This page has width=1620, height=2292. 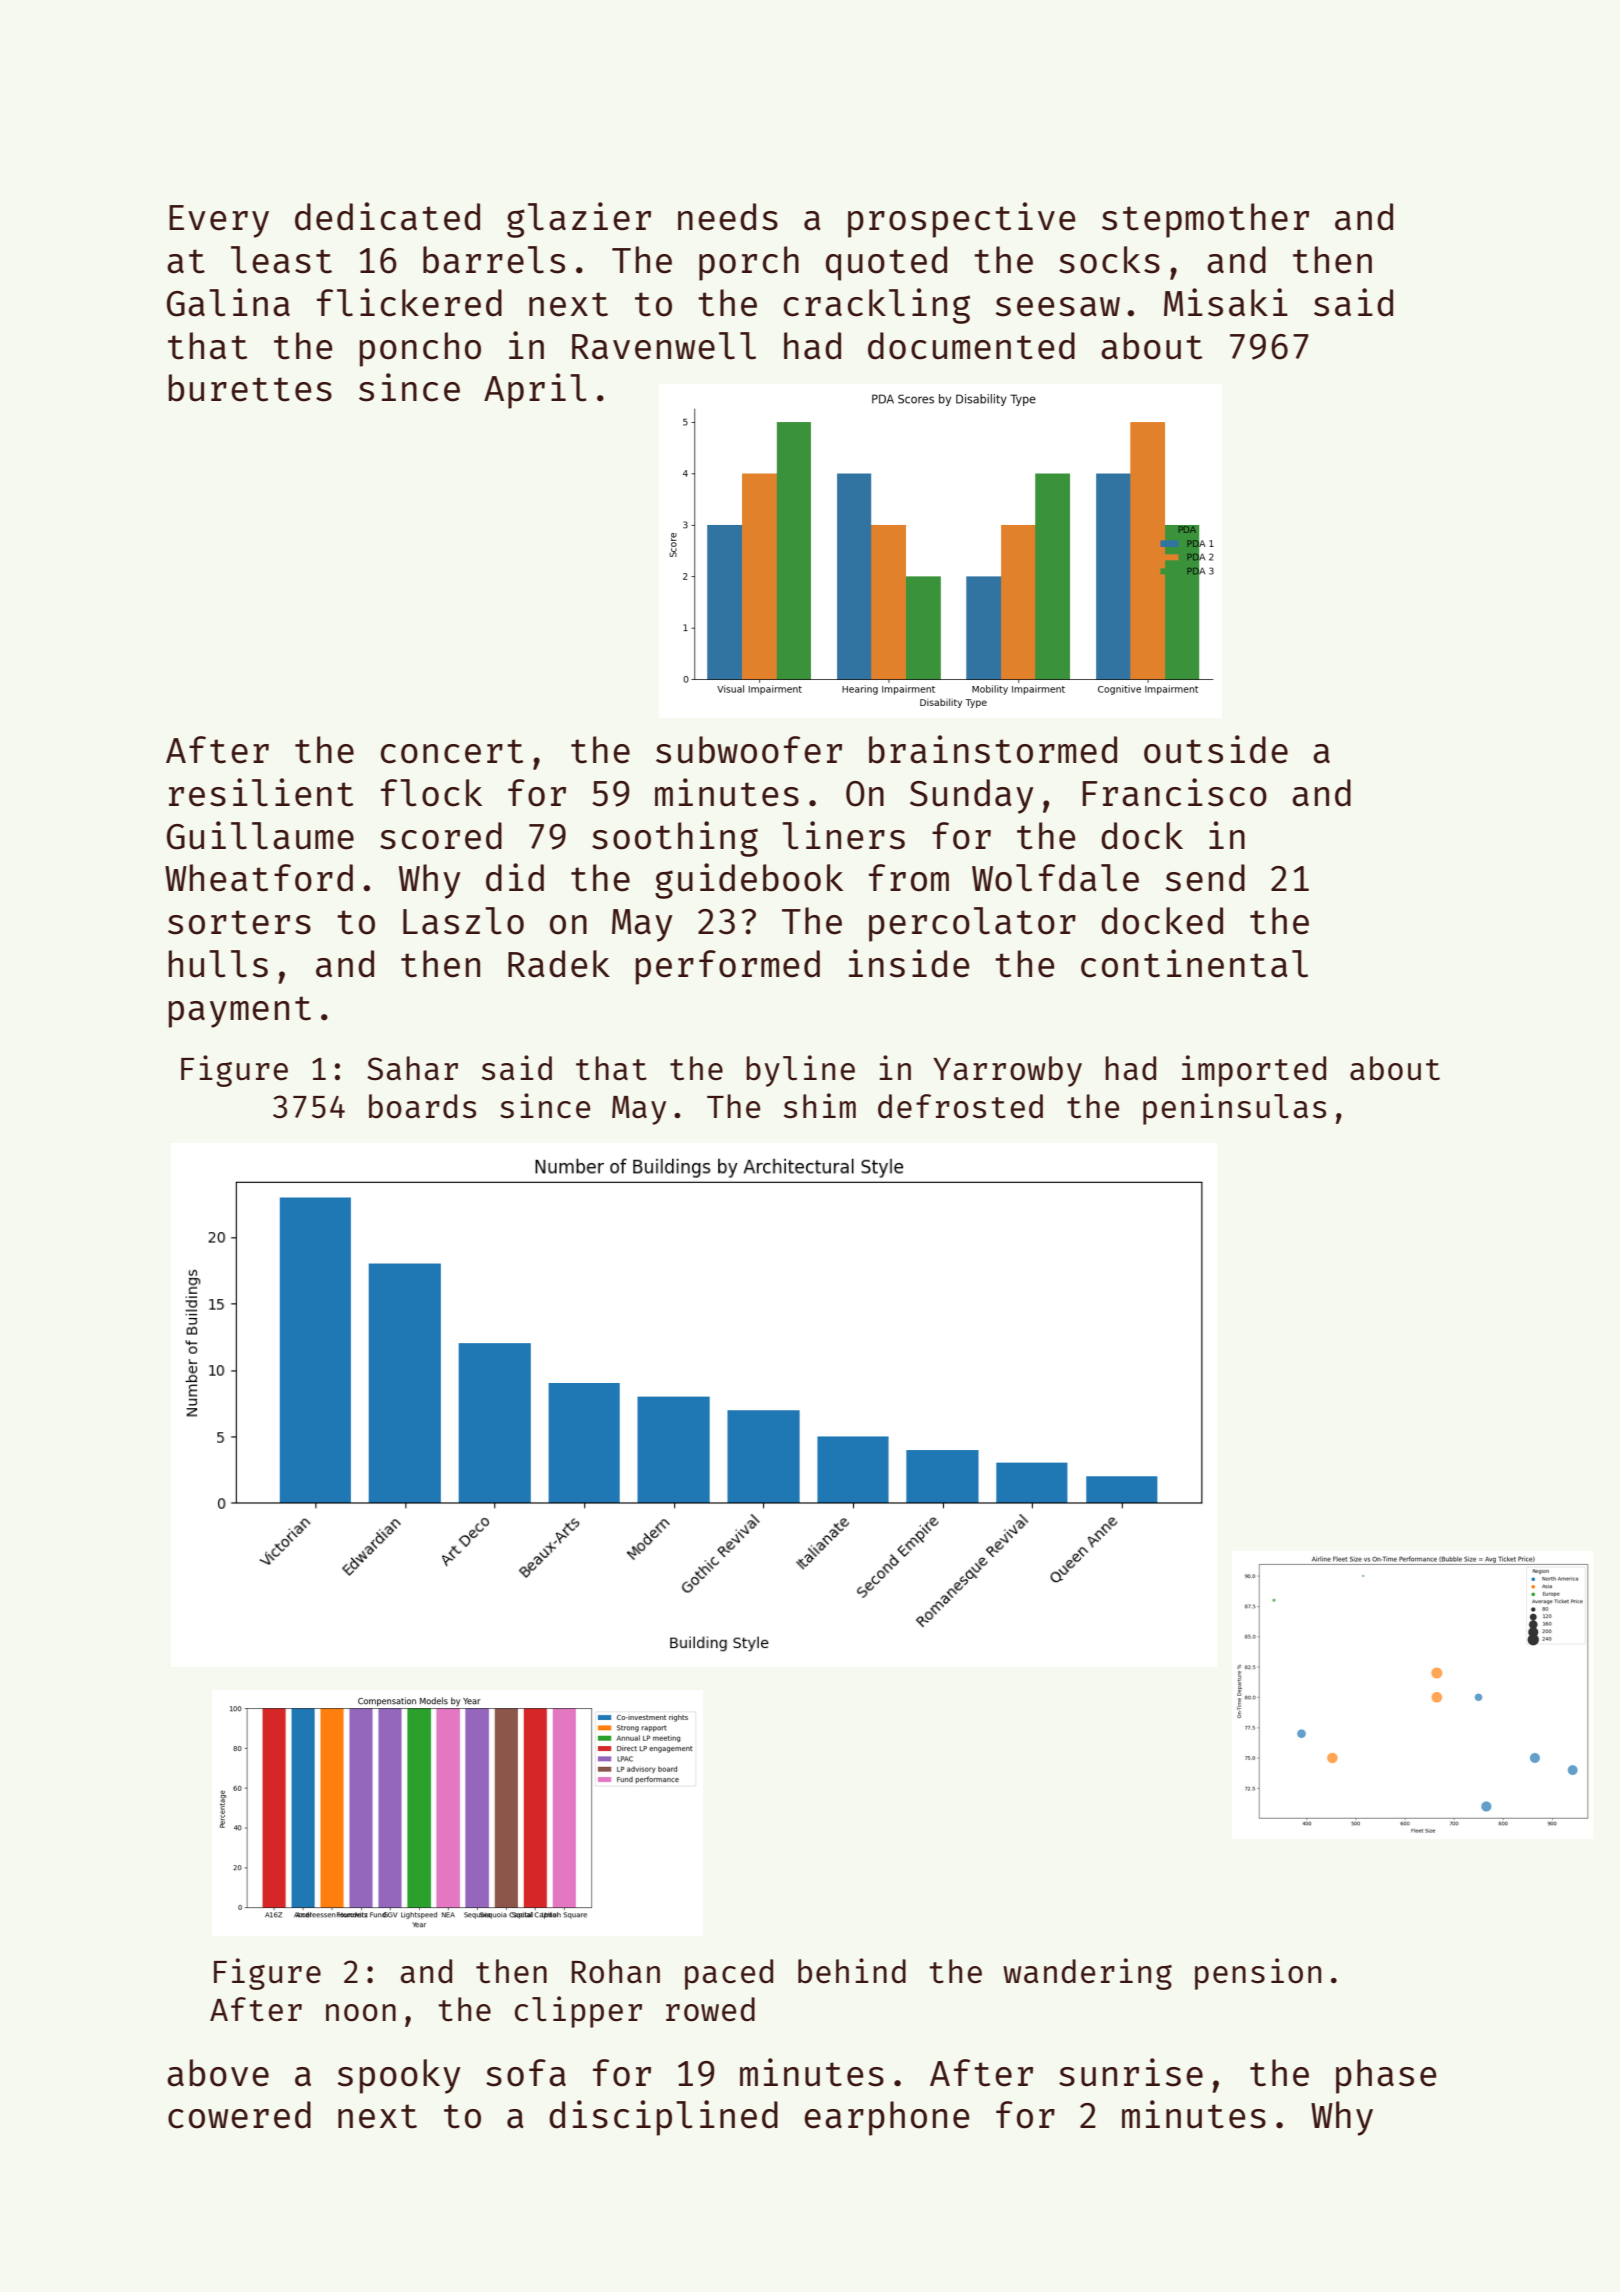 I want to click on wandering, so click(x=1087, y=1974).
